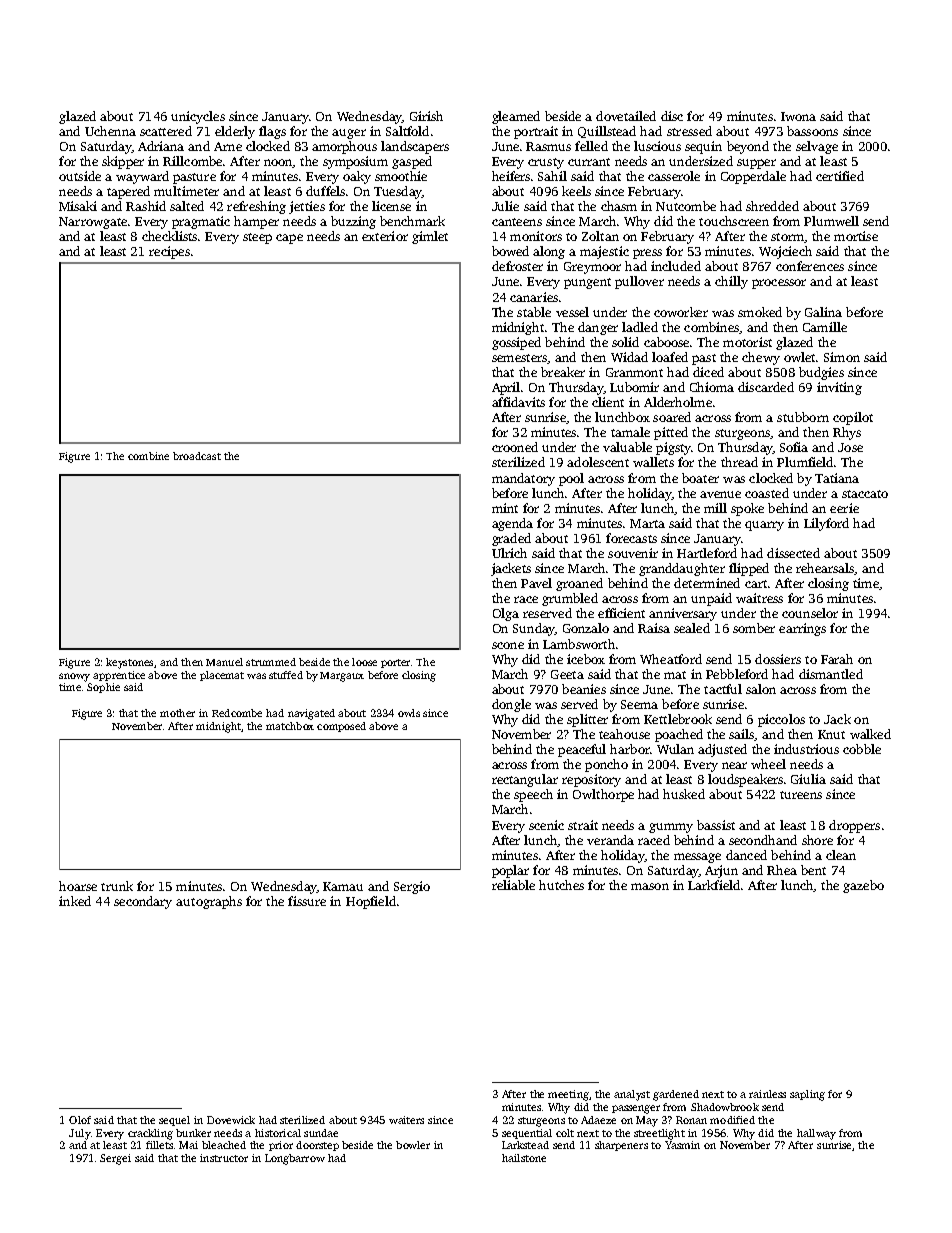 The height and width of the document is (1233, 952). Describe the element at coordinates (731, 282) in the document. I see `chilly` at that location.
